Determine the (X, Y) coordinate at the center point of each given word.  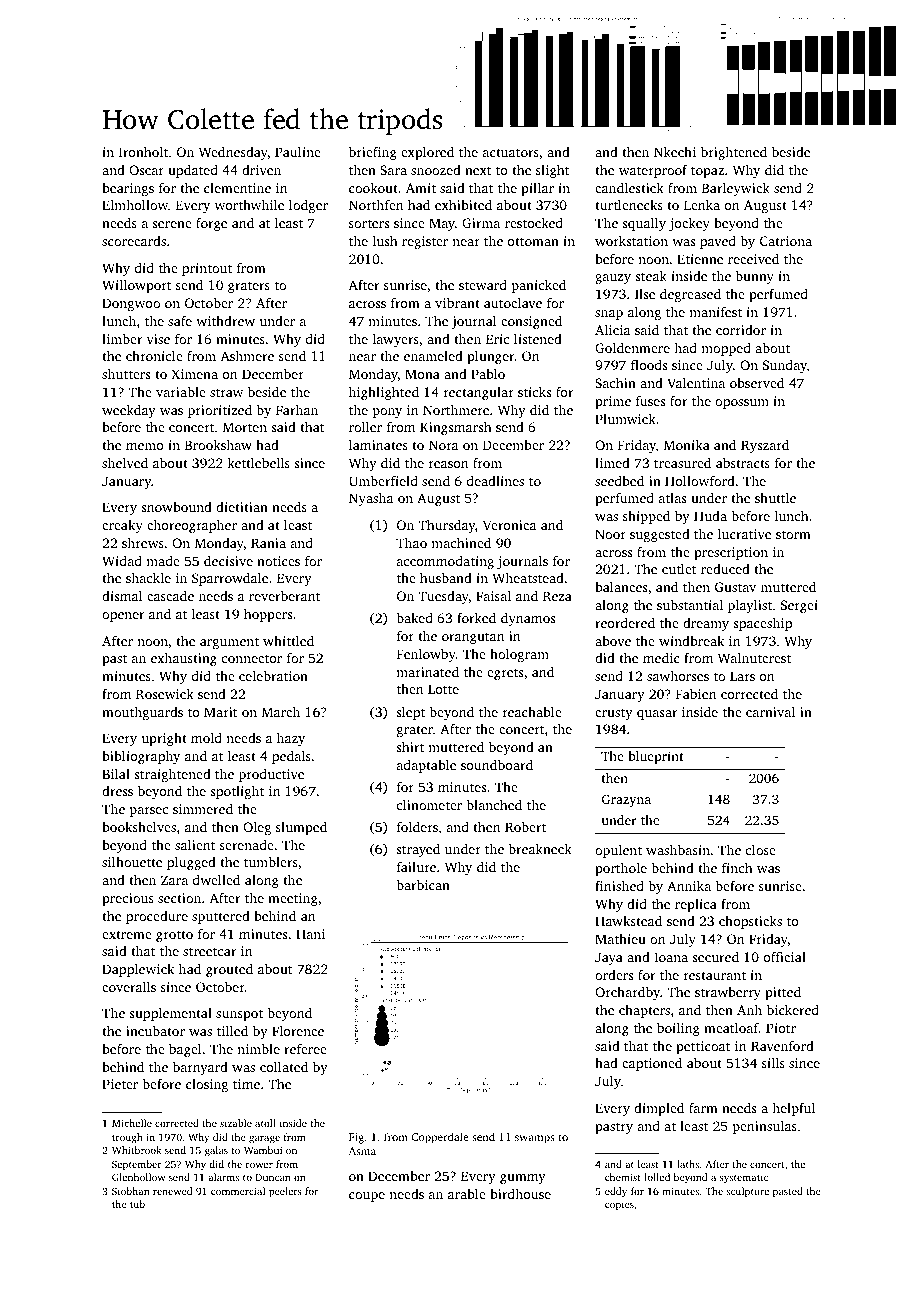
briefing (373, 153)
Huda (710, 516)
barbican (423, 884)
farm (703, 1108)
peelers (285, 1192)
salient (195, 845)
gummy (523, 1179)
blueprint (656, 757)
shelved (125, 462)
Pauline (298, 152)
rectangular (479, 393)
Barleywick (736, 189)
